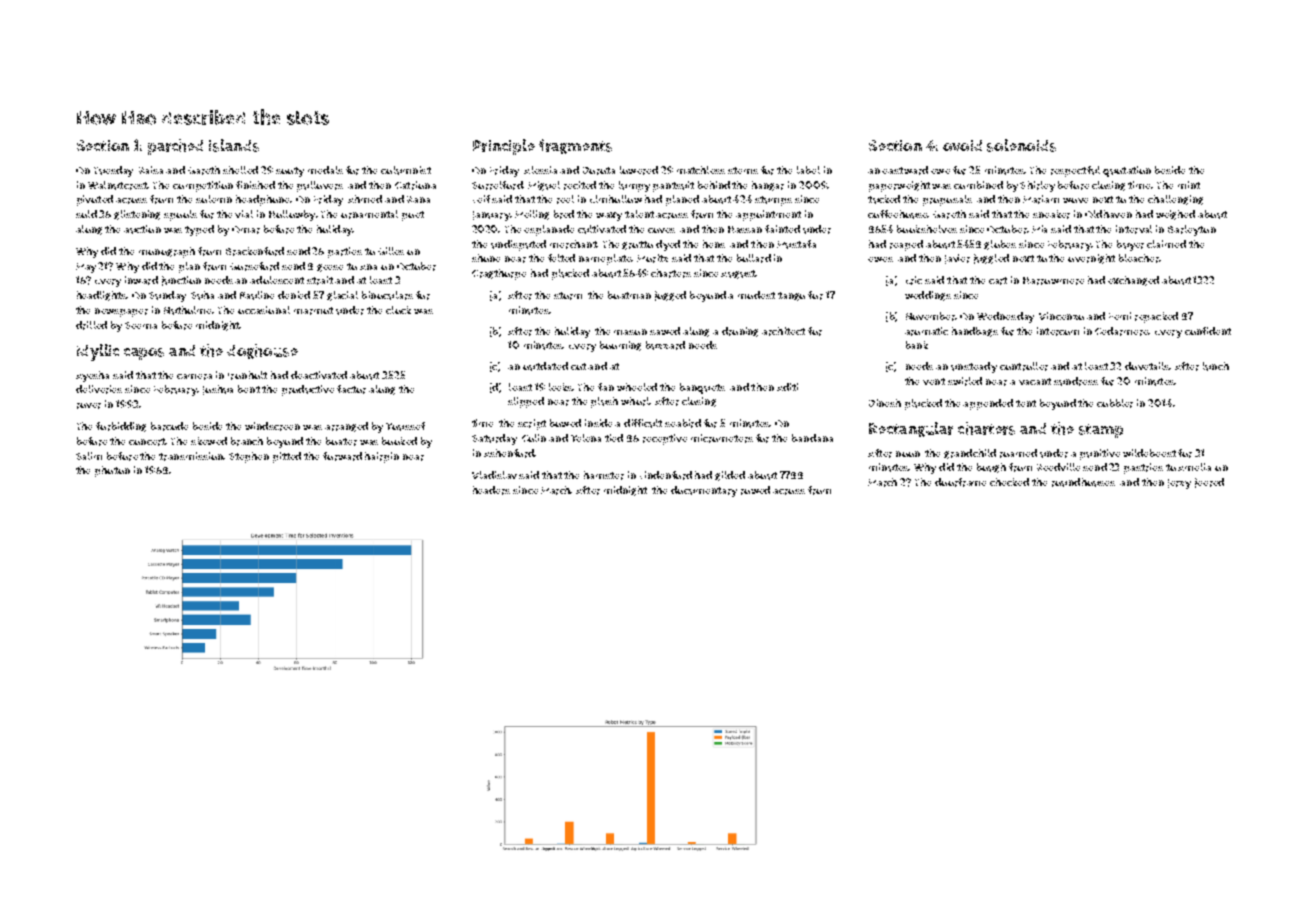 The image size is (1308, 924). Describe the element at coordinates (1179, 484) in the screenshot. I see `Jerzy` at that location.
